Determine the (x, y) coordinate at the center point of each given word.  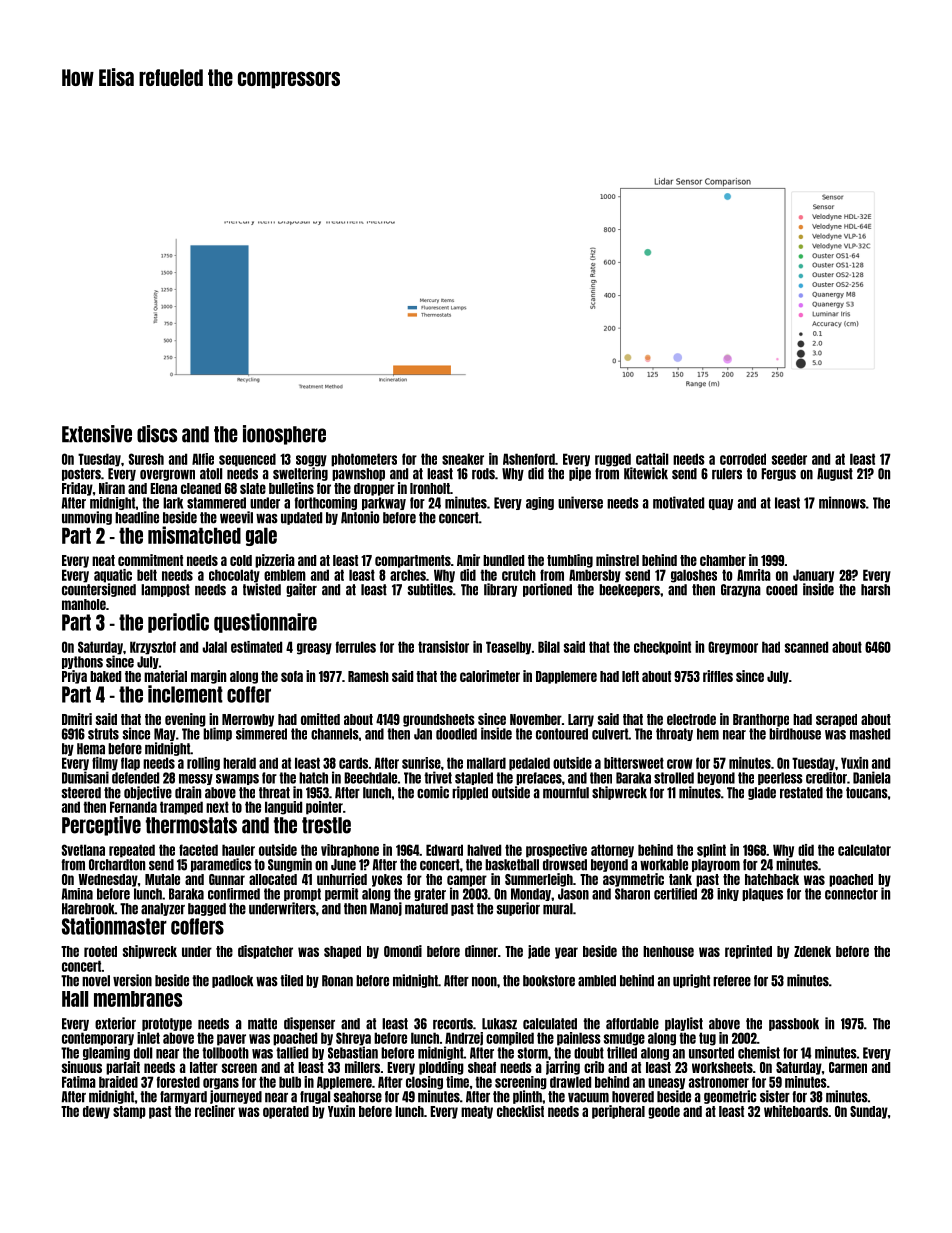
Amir (468, 560)
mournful (566, 793)
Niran (112, 488)
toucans (867, 793)
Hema (91, 749)
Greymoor (733, 648)
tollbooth (225, 1053)
